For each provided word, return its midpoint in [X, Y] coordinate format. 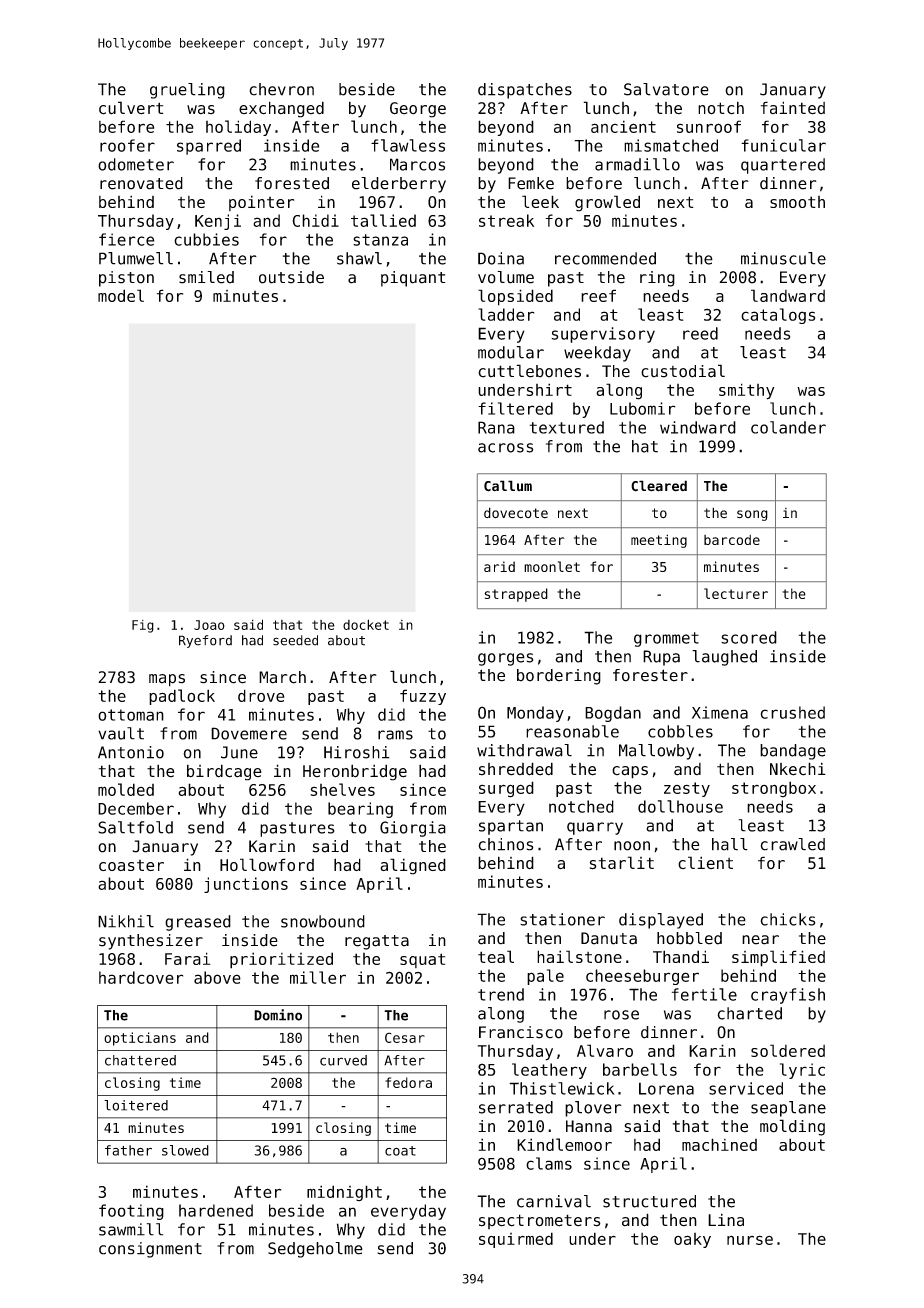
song [752, 515]
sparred [209, 147]
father [128, 1150]
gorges [505, 659]
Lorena [666, 1089]
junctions [246, 885]
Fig [143, 626]
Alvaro [605, 1050]
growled [607, 203]
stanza [380, 240]
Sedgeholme [315, 1250]
